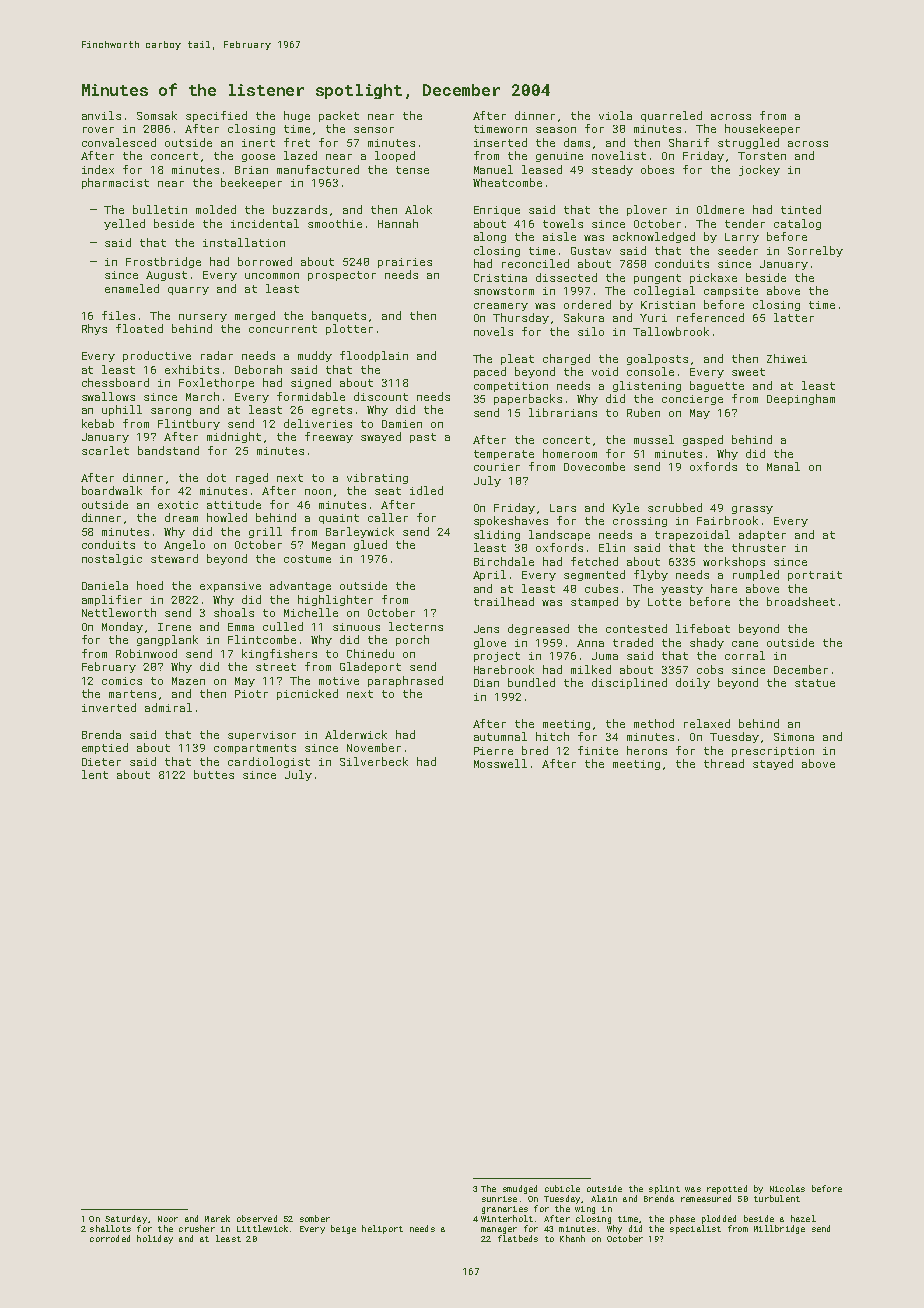 The width and height of the image is (924, 1308). Describe the element at coordinates (762, 129) in the image. I see `housekeeper` at that location.
